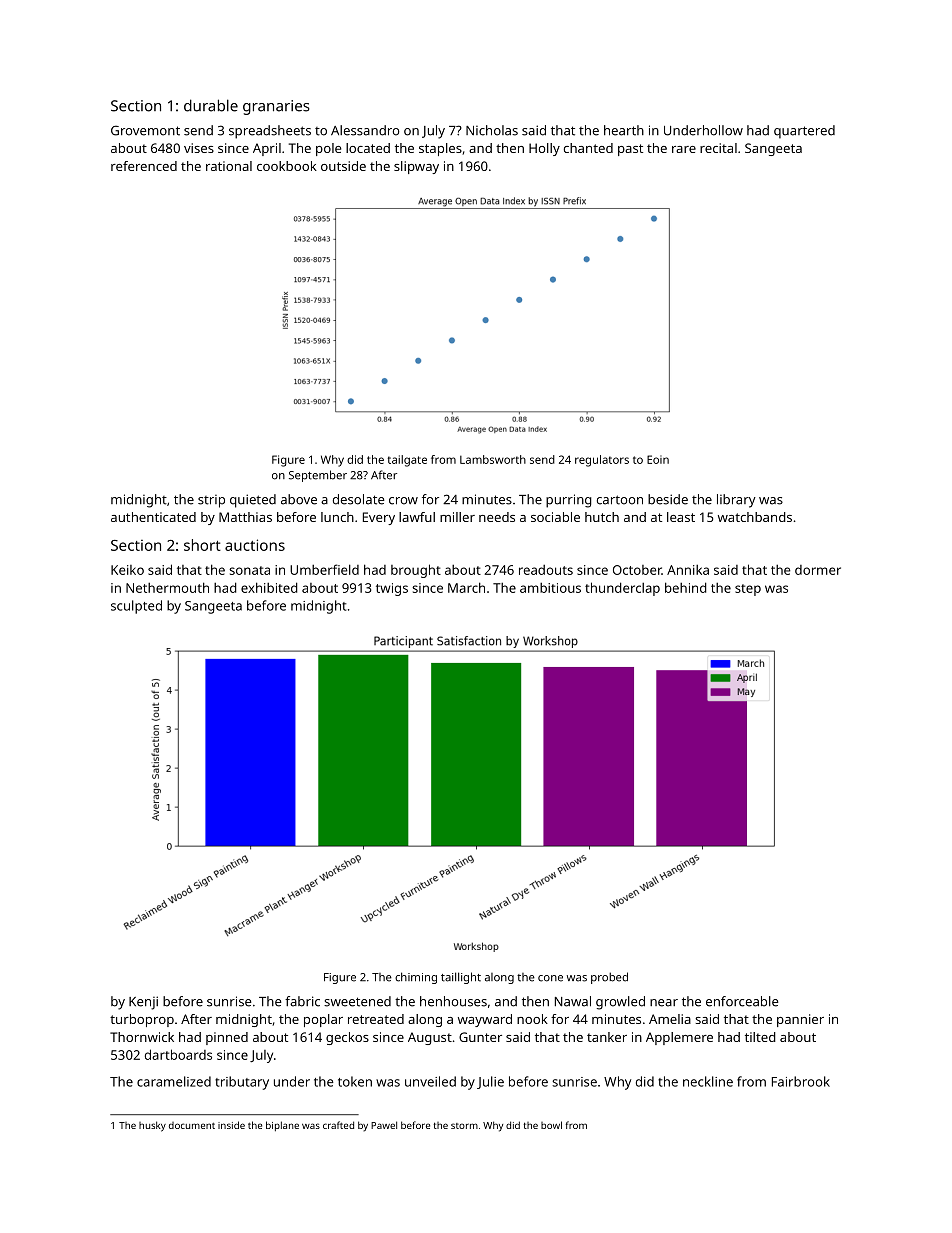 This document has width=952, height=1233. What do you see at coordinates (551, 1125) in the document?
I see `bowl` at bounding box center [551, 1125].
